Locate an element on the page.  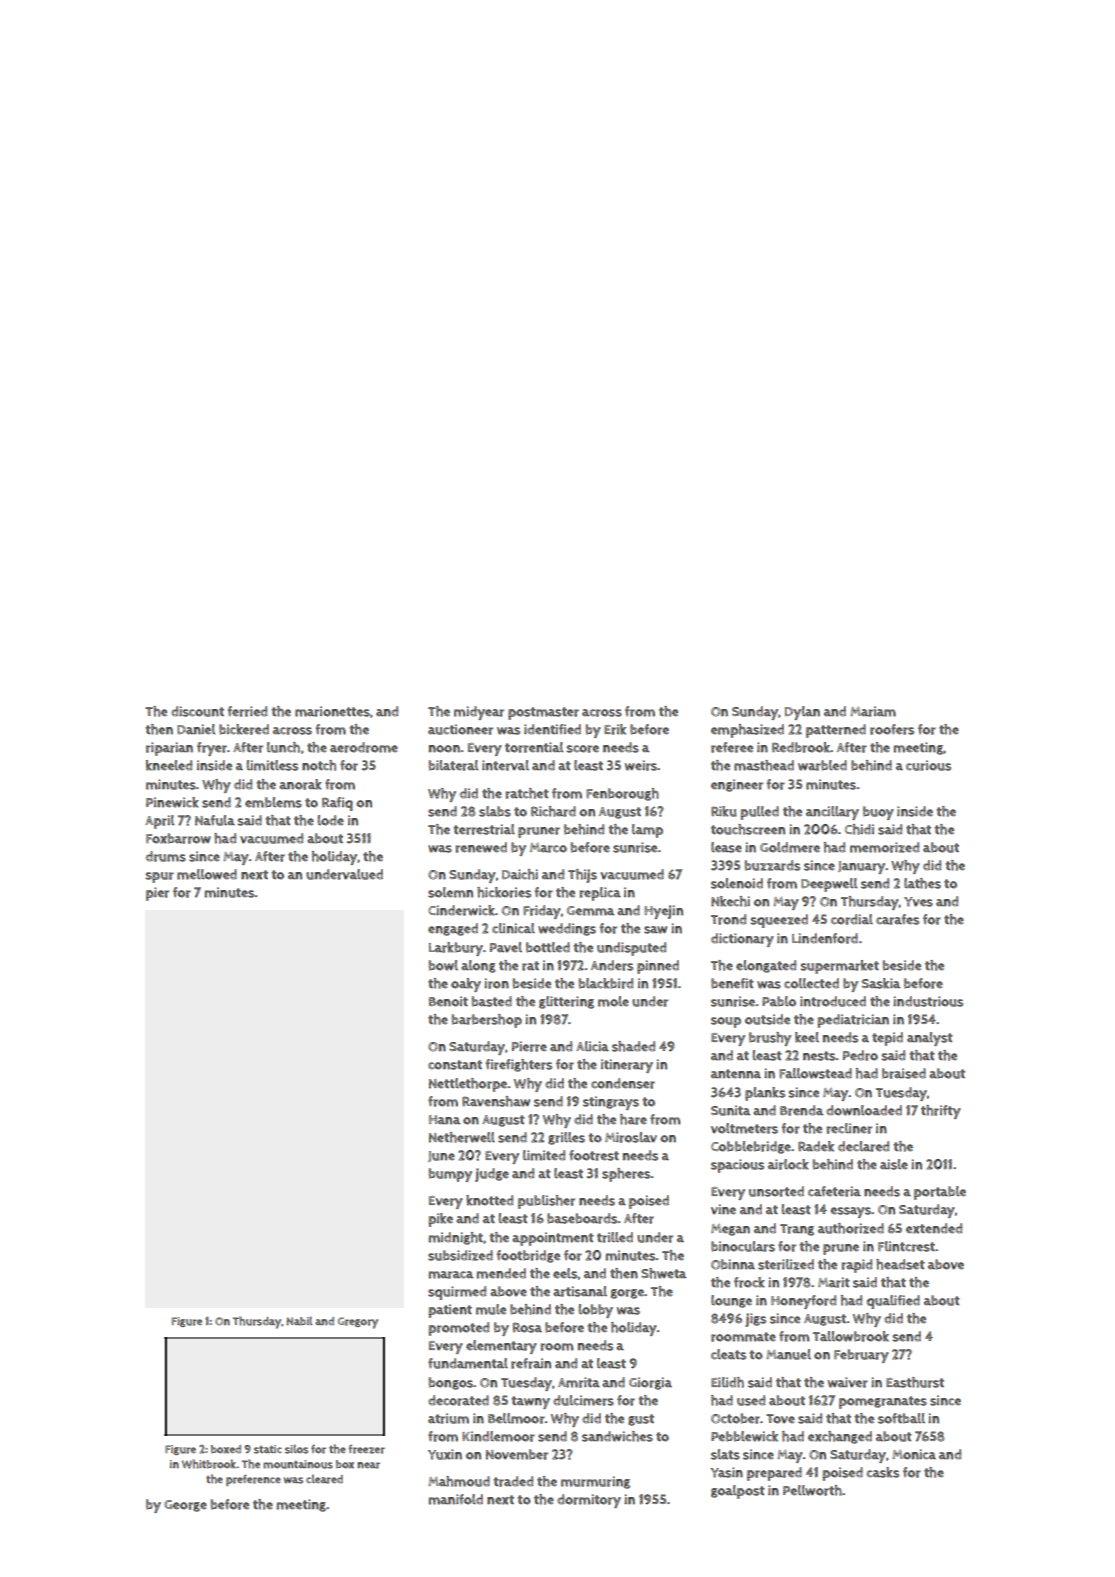
discount is located at coordinates (197, 711).
